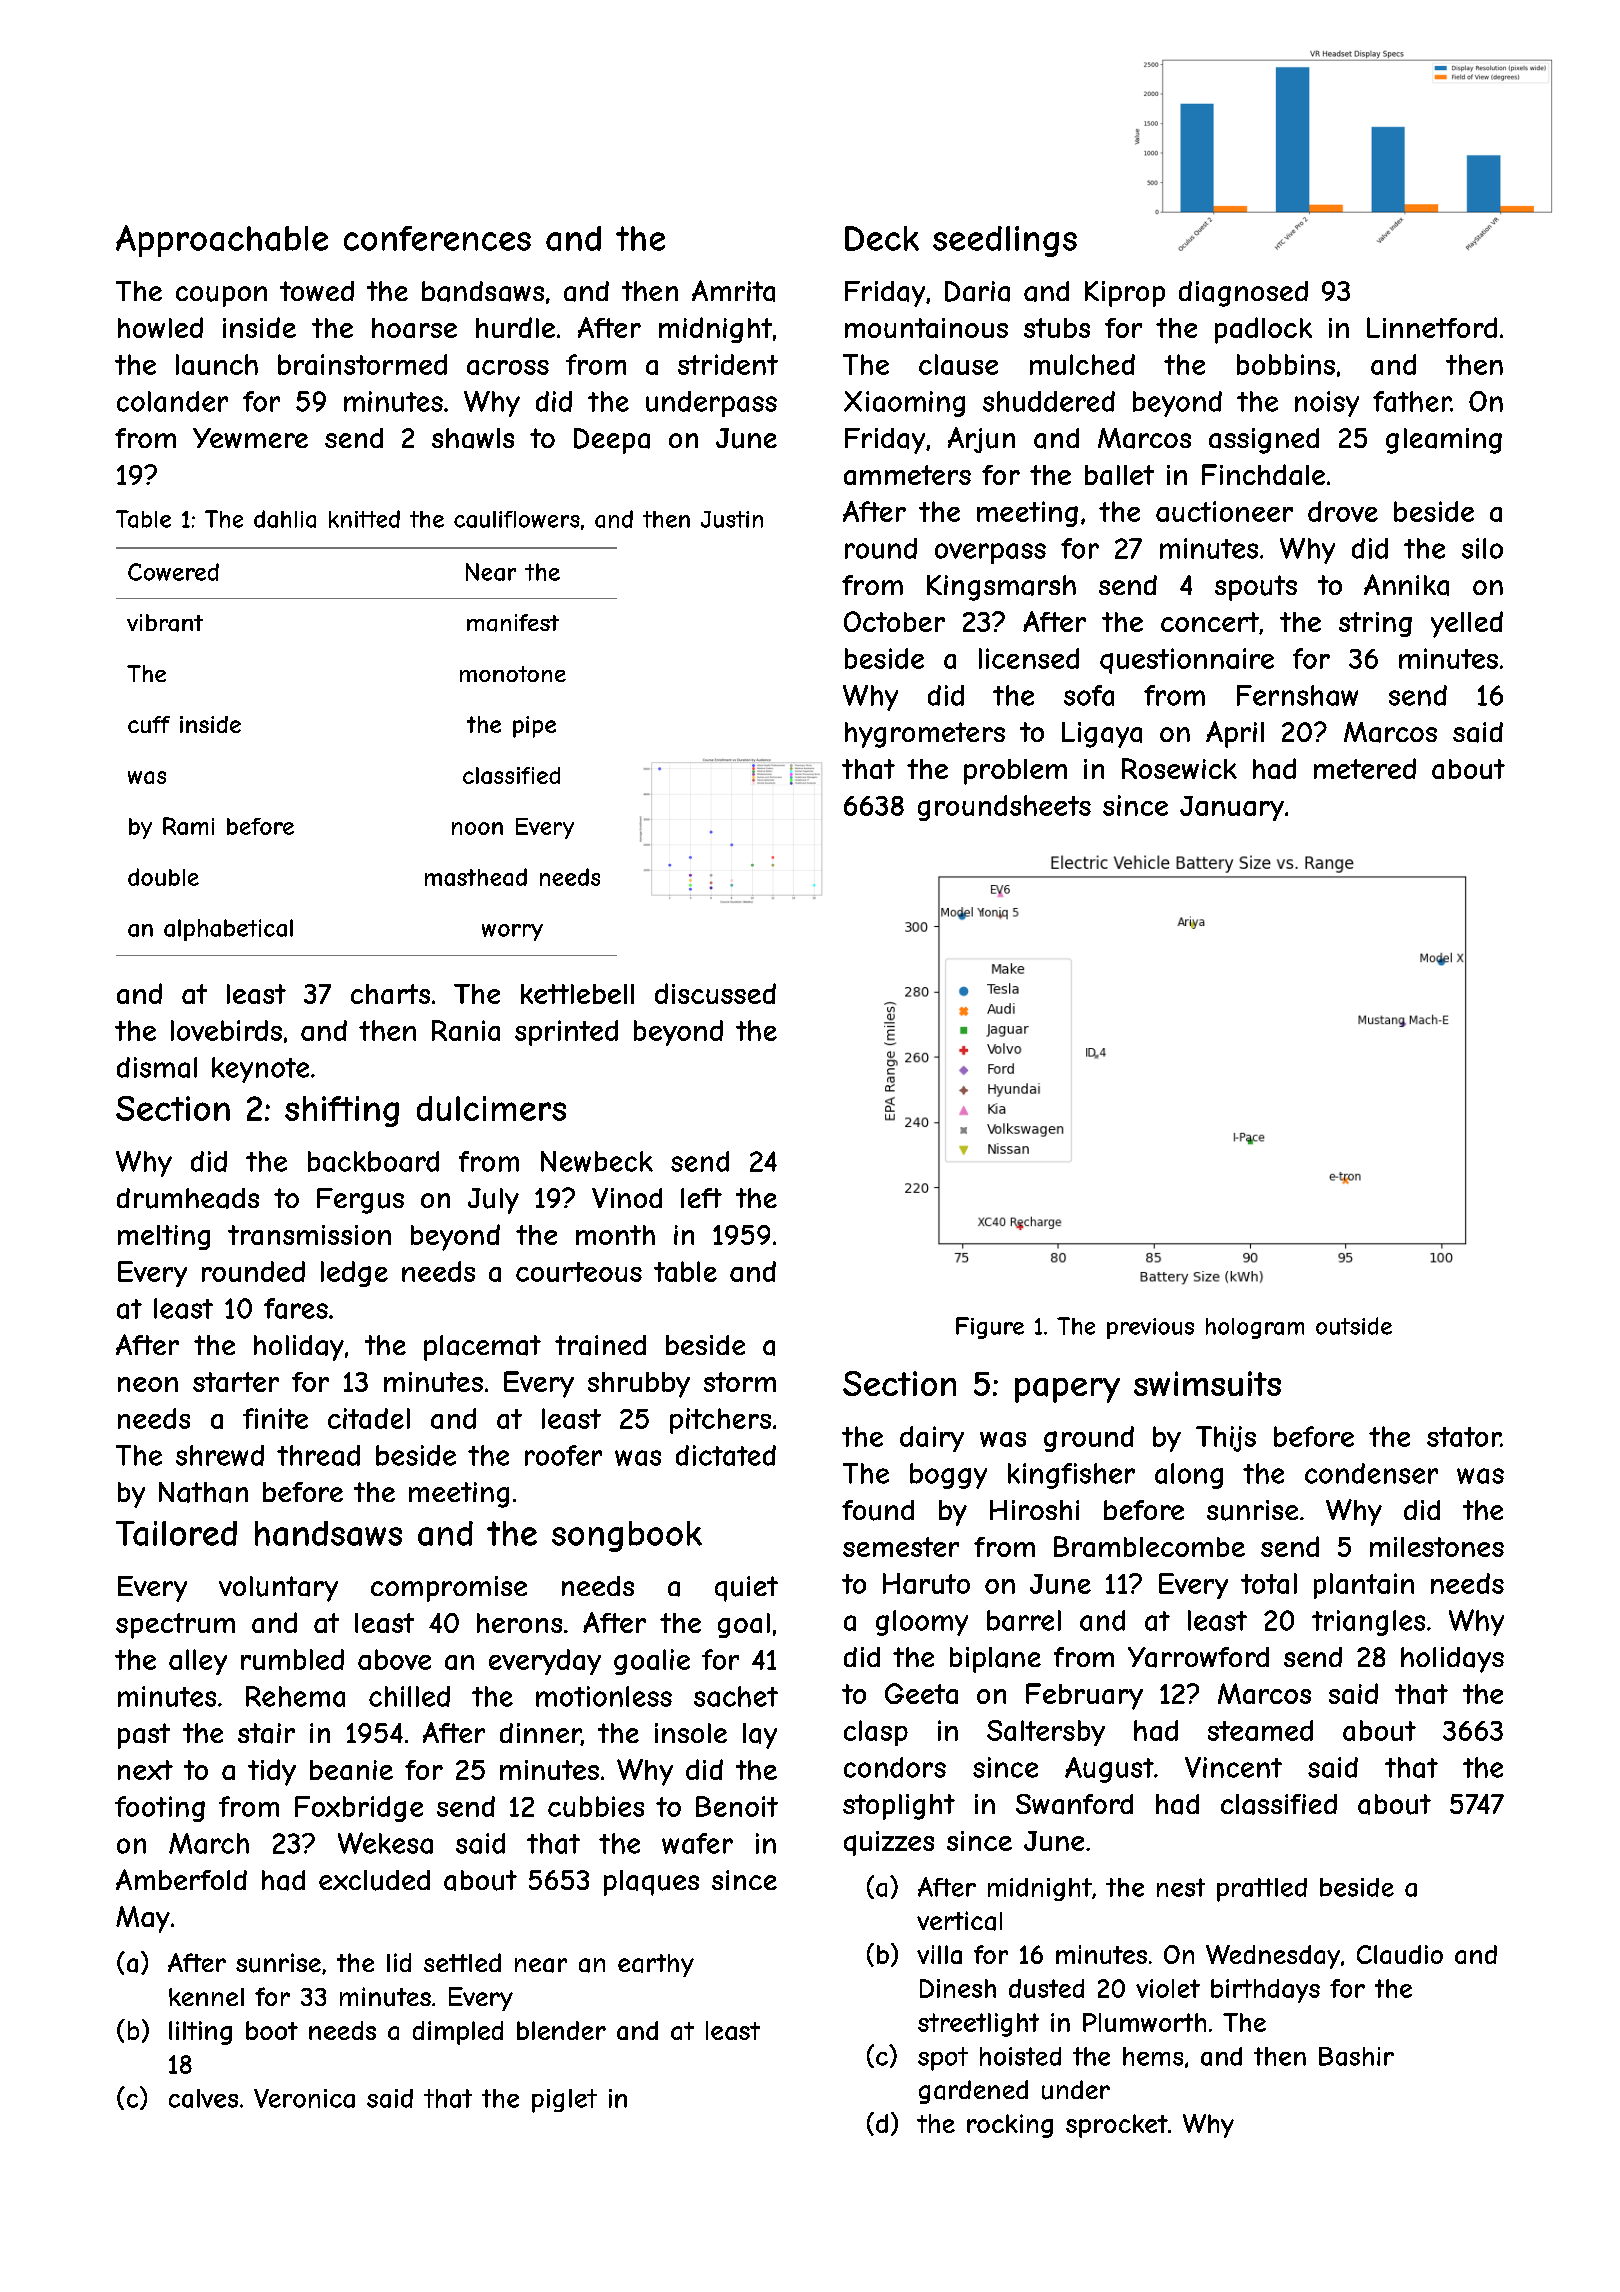 Image resolution: width=1620 pixels, height=2292 pixels. Describe the element at coordinates (1255, 1328) in the screenshot. I see `hologram` at that location.
